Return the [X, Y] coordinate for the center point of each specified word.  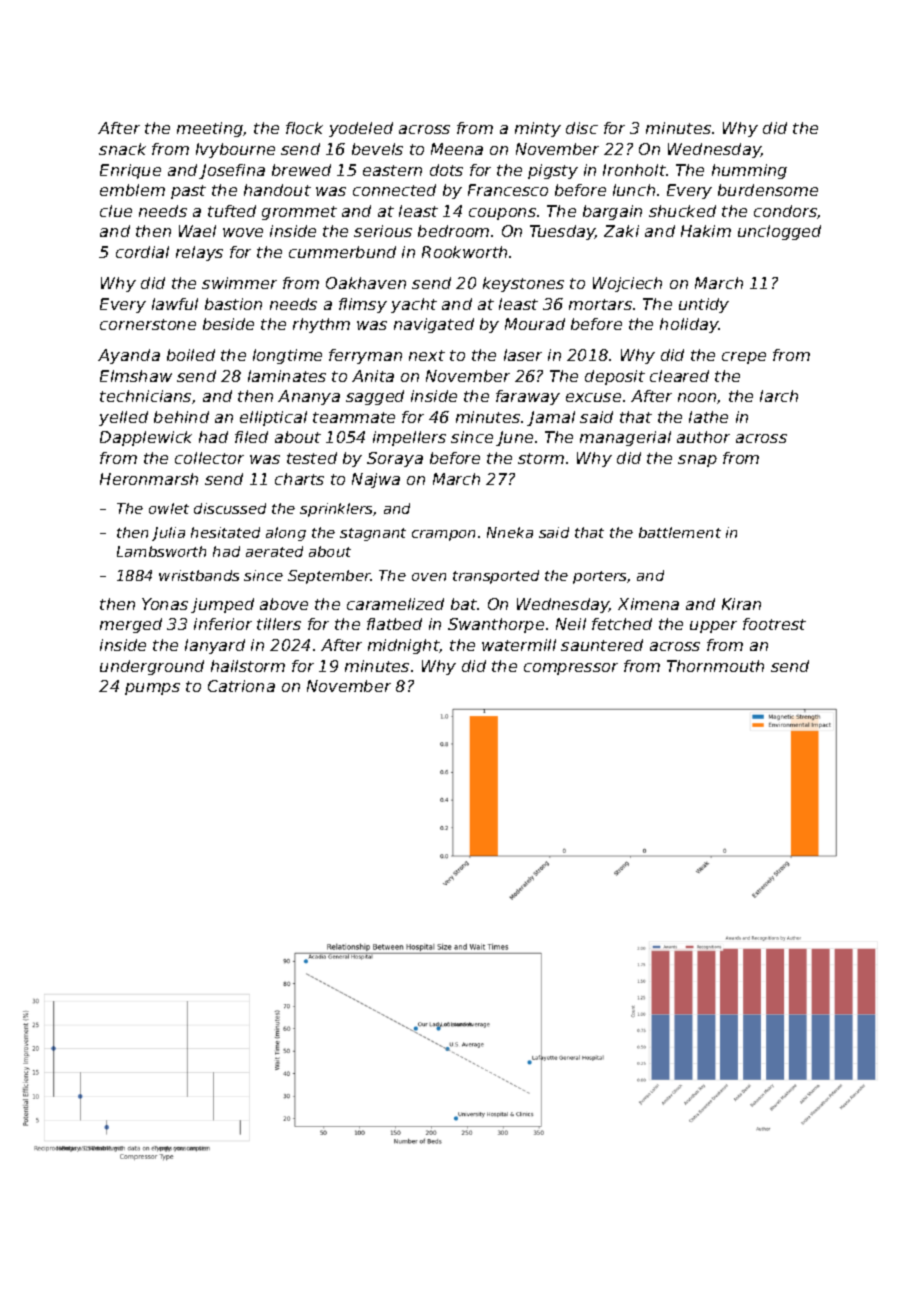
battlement [680, 532]
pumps [152, 689]
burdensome [768, 190]
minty [538, 129]
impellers [409, 438]
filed [251, 437]
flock [304, 128]
